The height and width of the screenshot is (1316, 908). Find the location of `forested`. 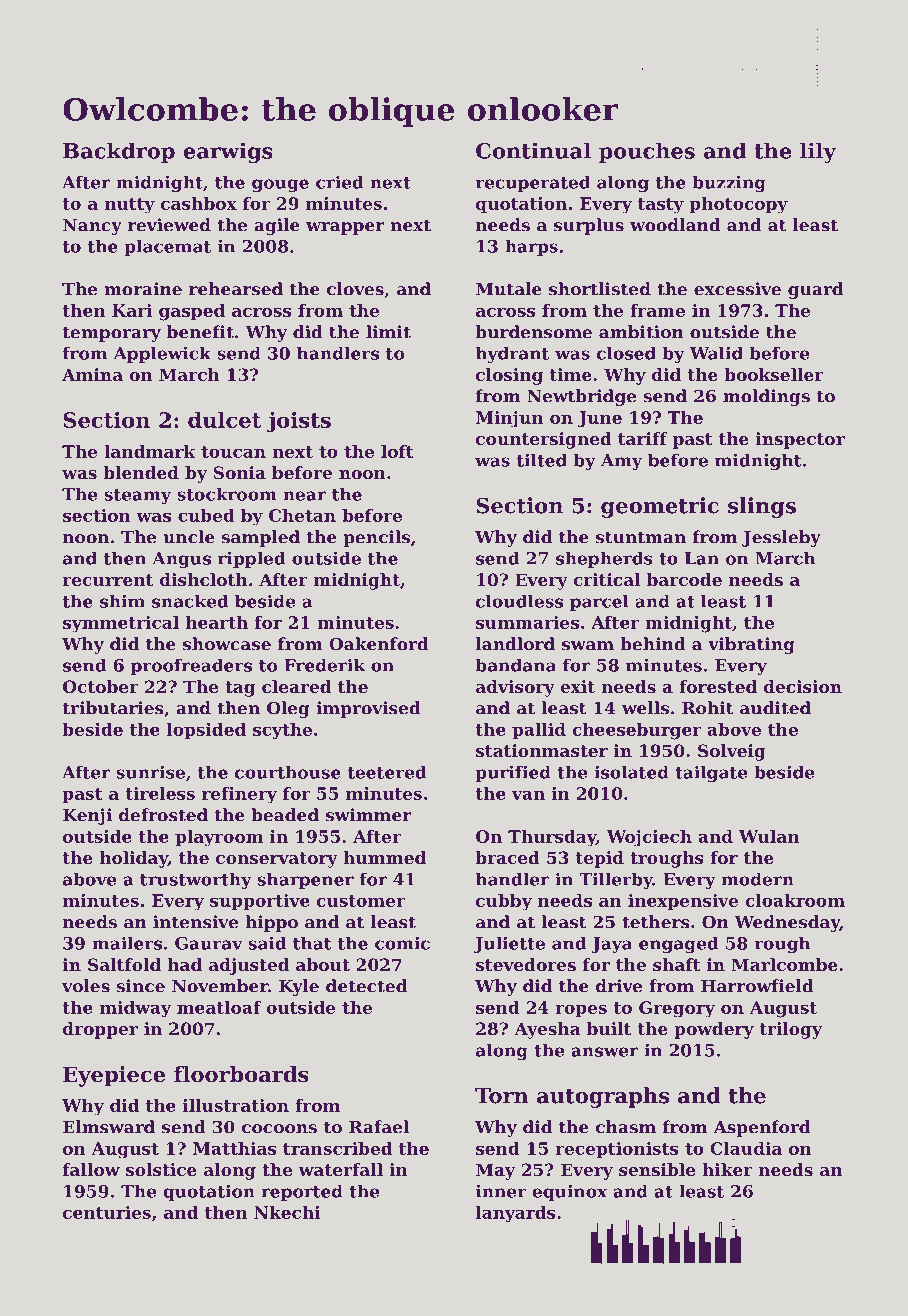

forested is located at coordinates (718, 686).
